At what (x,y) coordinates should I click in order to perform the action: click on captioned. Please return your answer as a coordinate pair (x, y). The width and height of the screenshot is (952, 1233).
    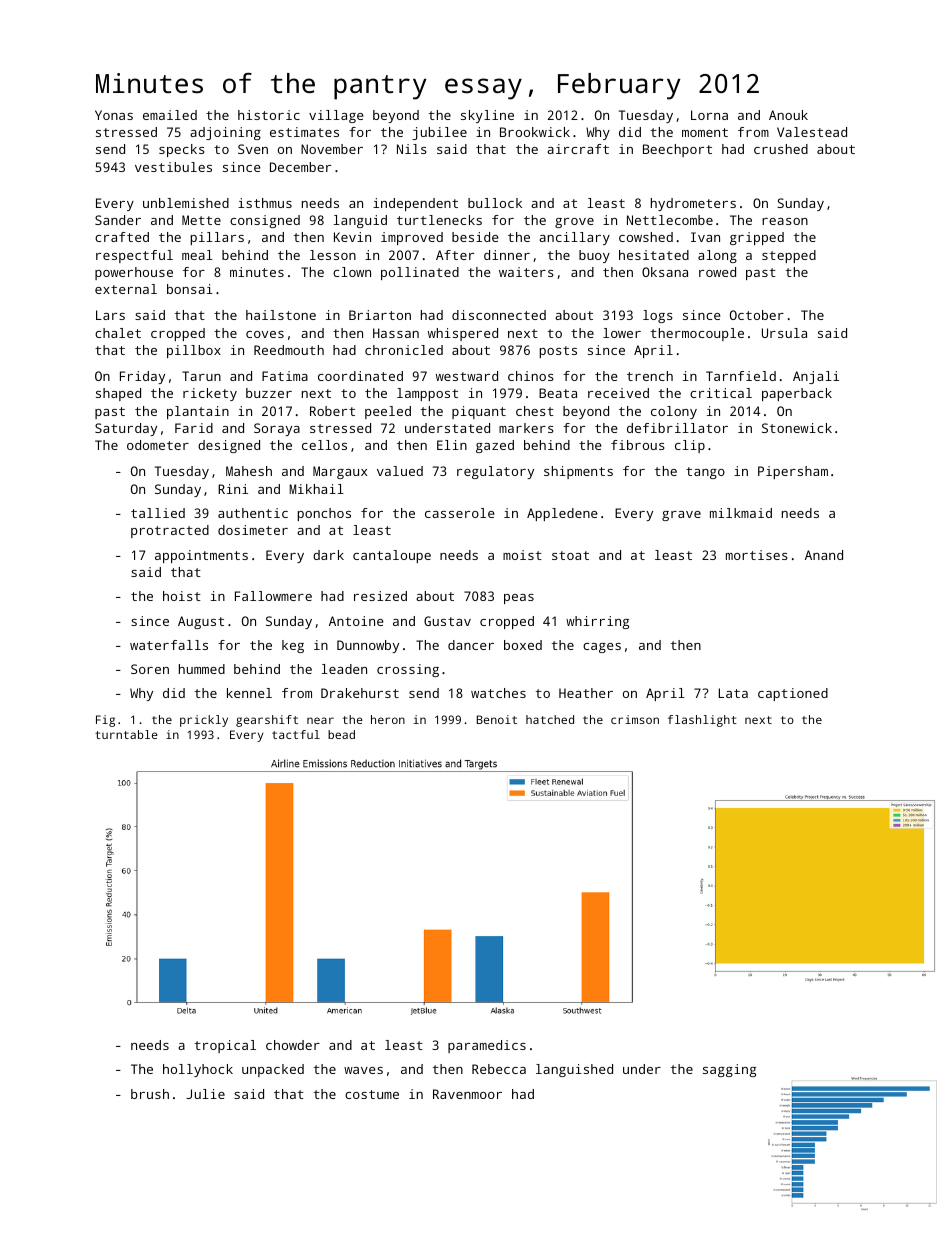
    Looking at the image, I should click on (793, 694).
